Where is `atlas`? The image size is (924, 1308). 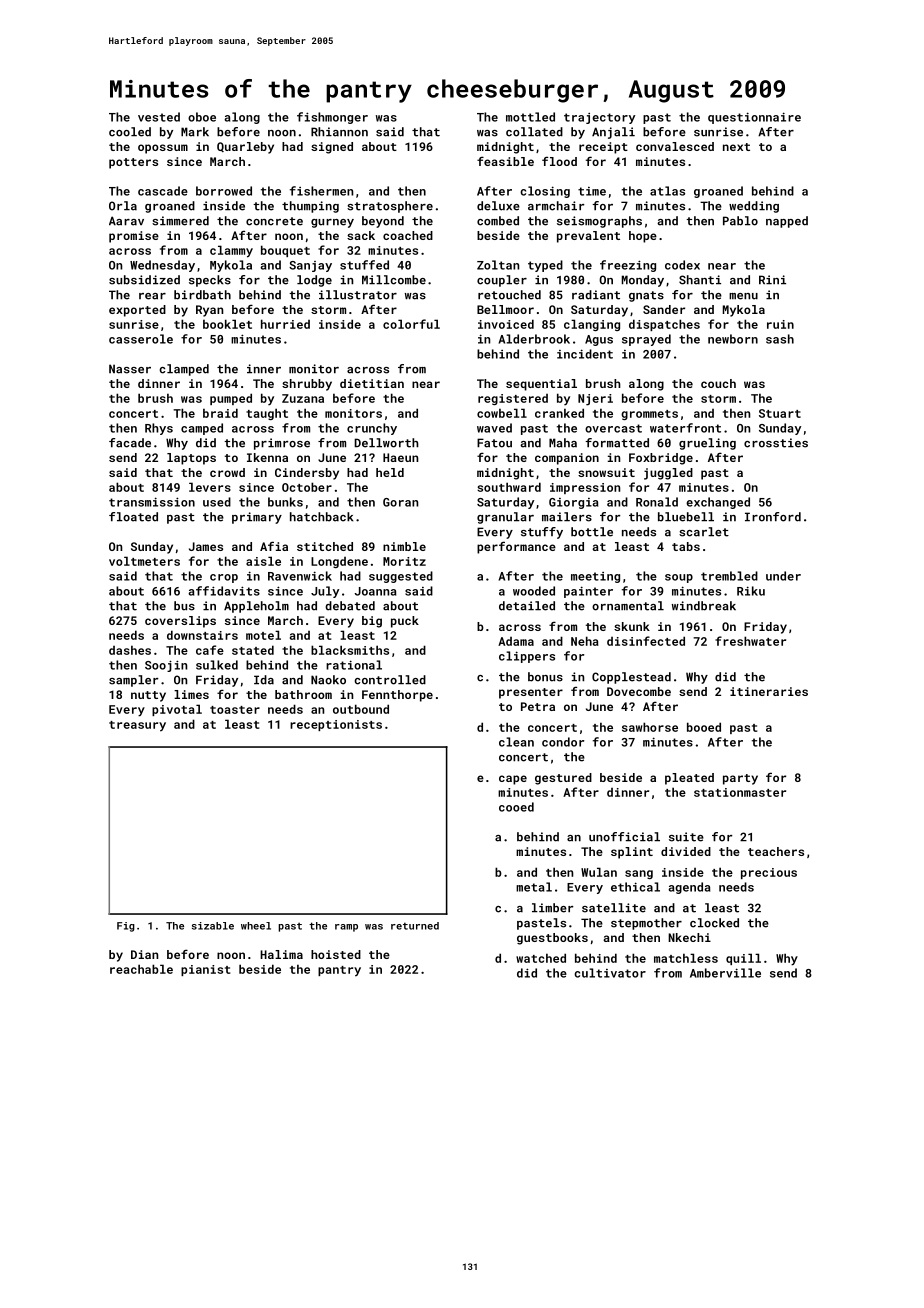
atlas is located at coordinates (667, 191).
